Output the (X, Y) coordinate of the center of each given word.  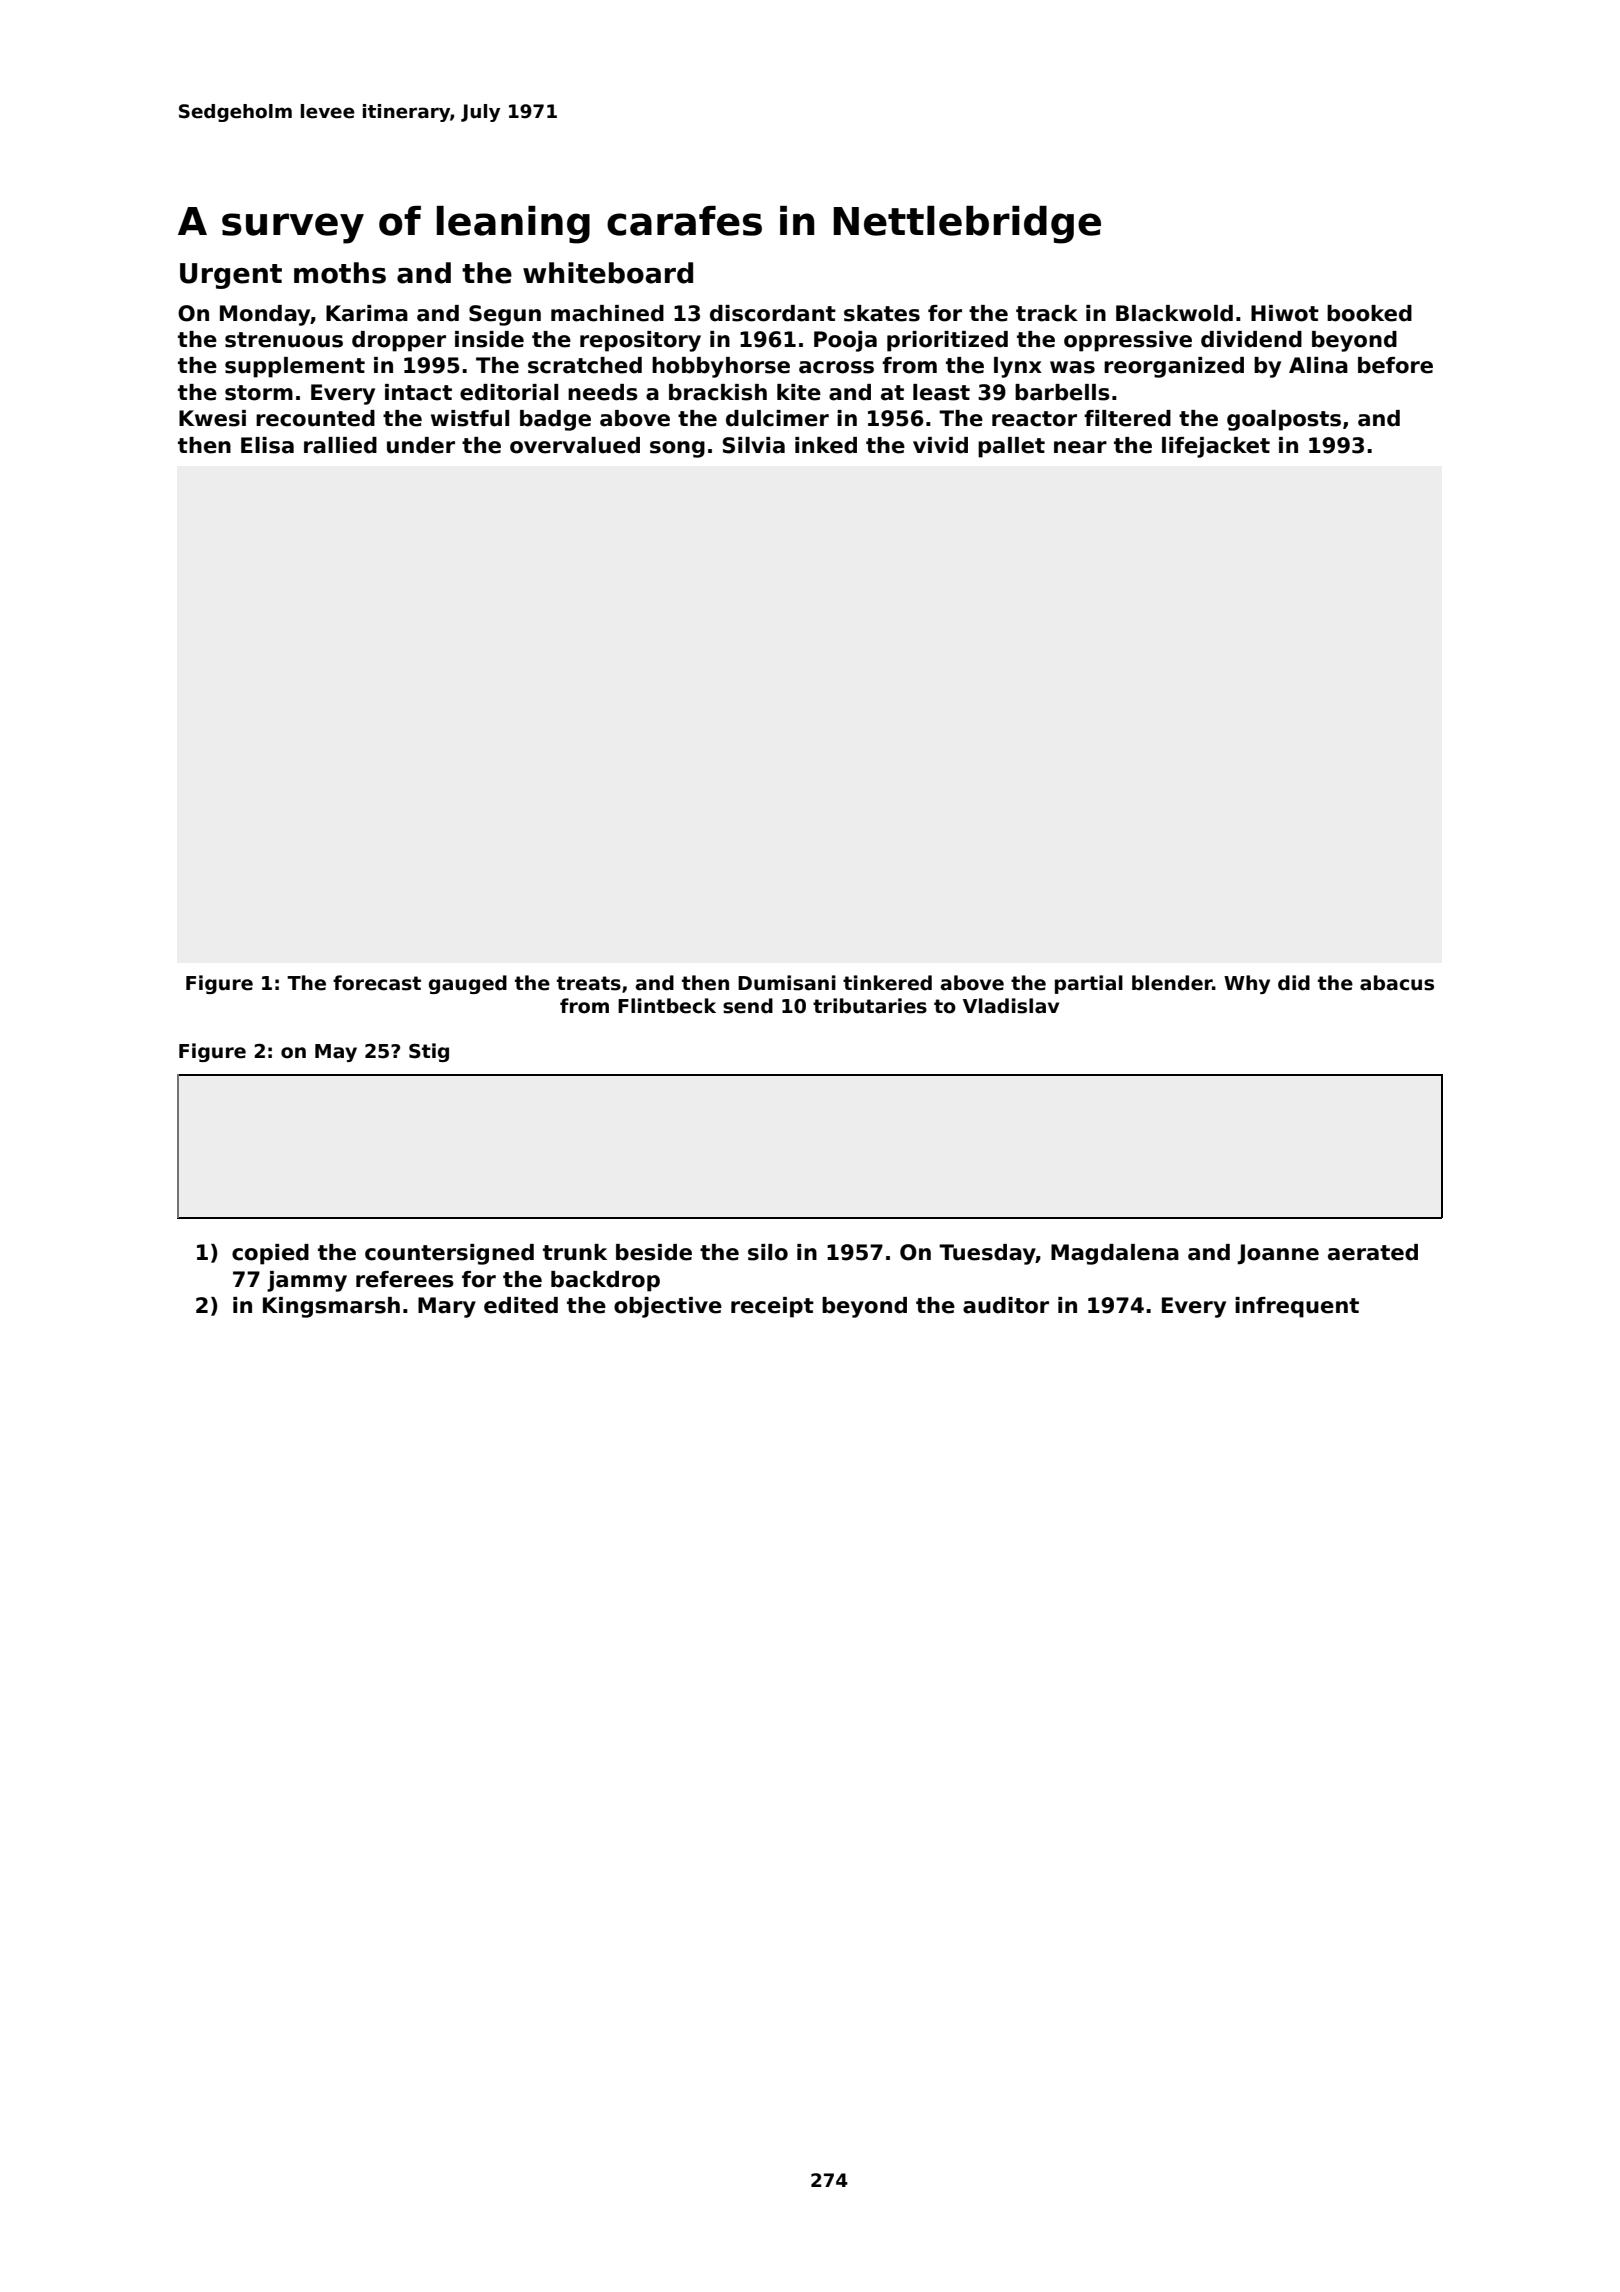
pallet (1011, 447)
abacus (1397, 983)
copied (270, 1254)
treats (589, 983)
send (748, 1006)
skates (882, 313)
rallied (340, 445)
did (1294, 983)
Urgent (231, 276)
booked (1369, 313)
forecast (377, 983)
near (1080, 447)
